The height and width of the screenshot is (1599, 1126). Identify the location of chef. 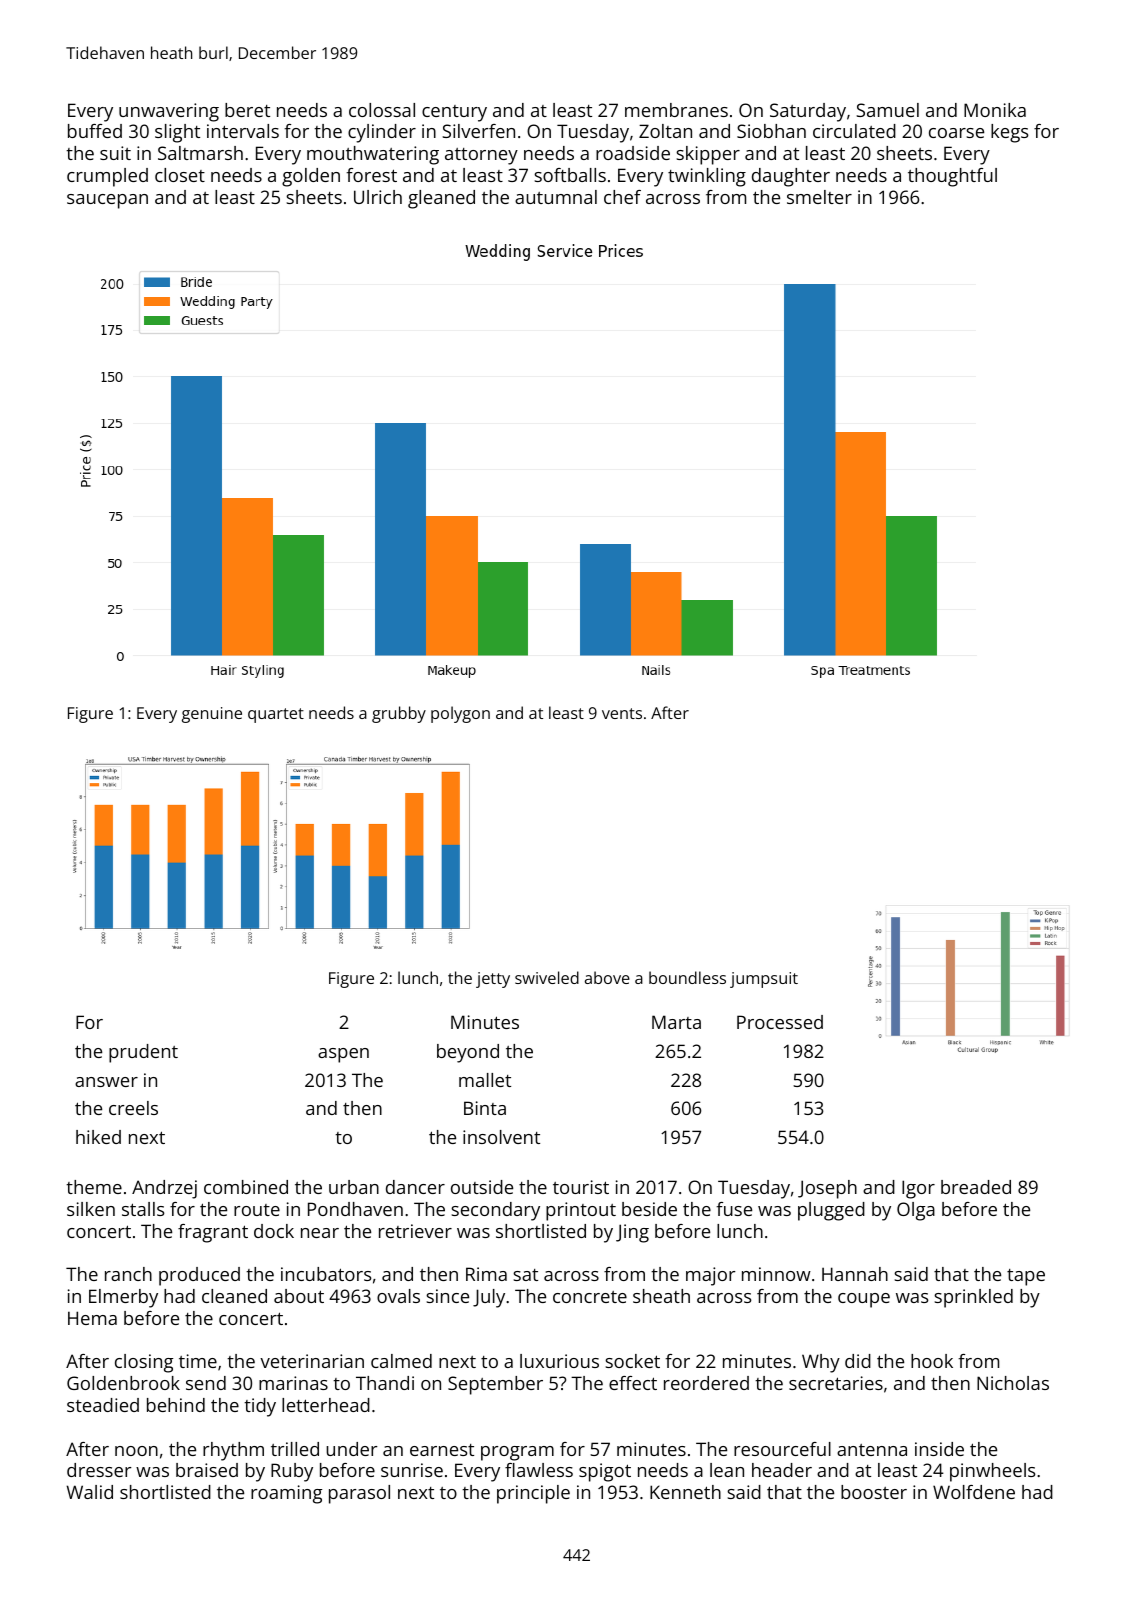
(622, 197).
